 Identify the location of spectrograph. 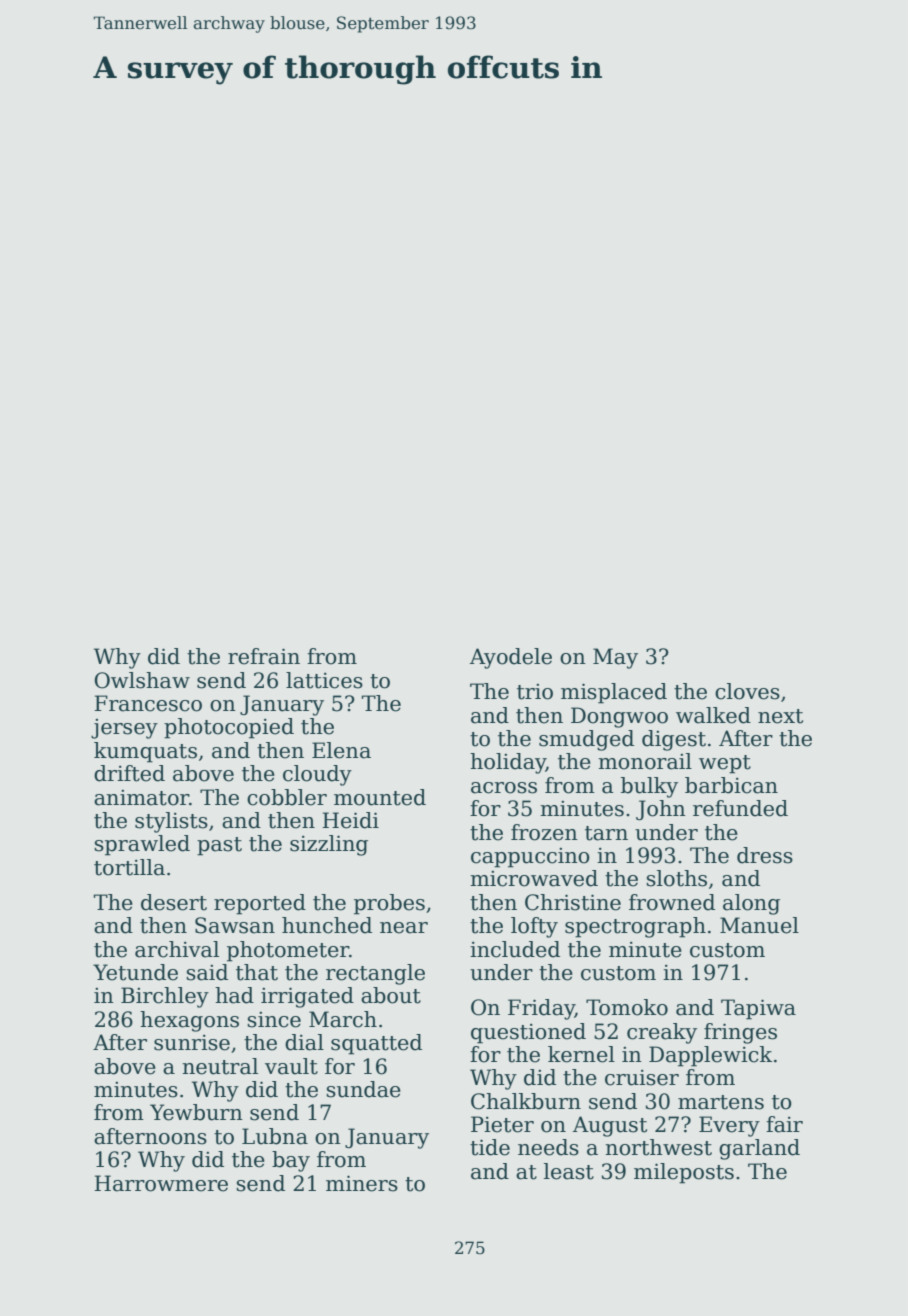
(635, 927).
